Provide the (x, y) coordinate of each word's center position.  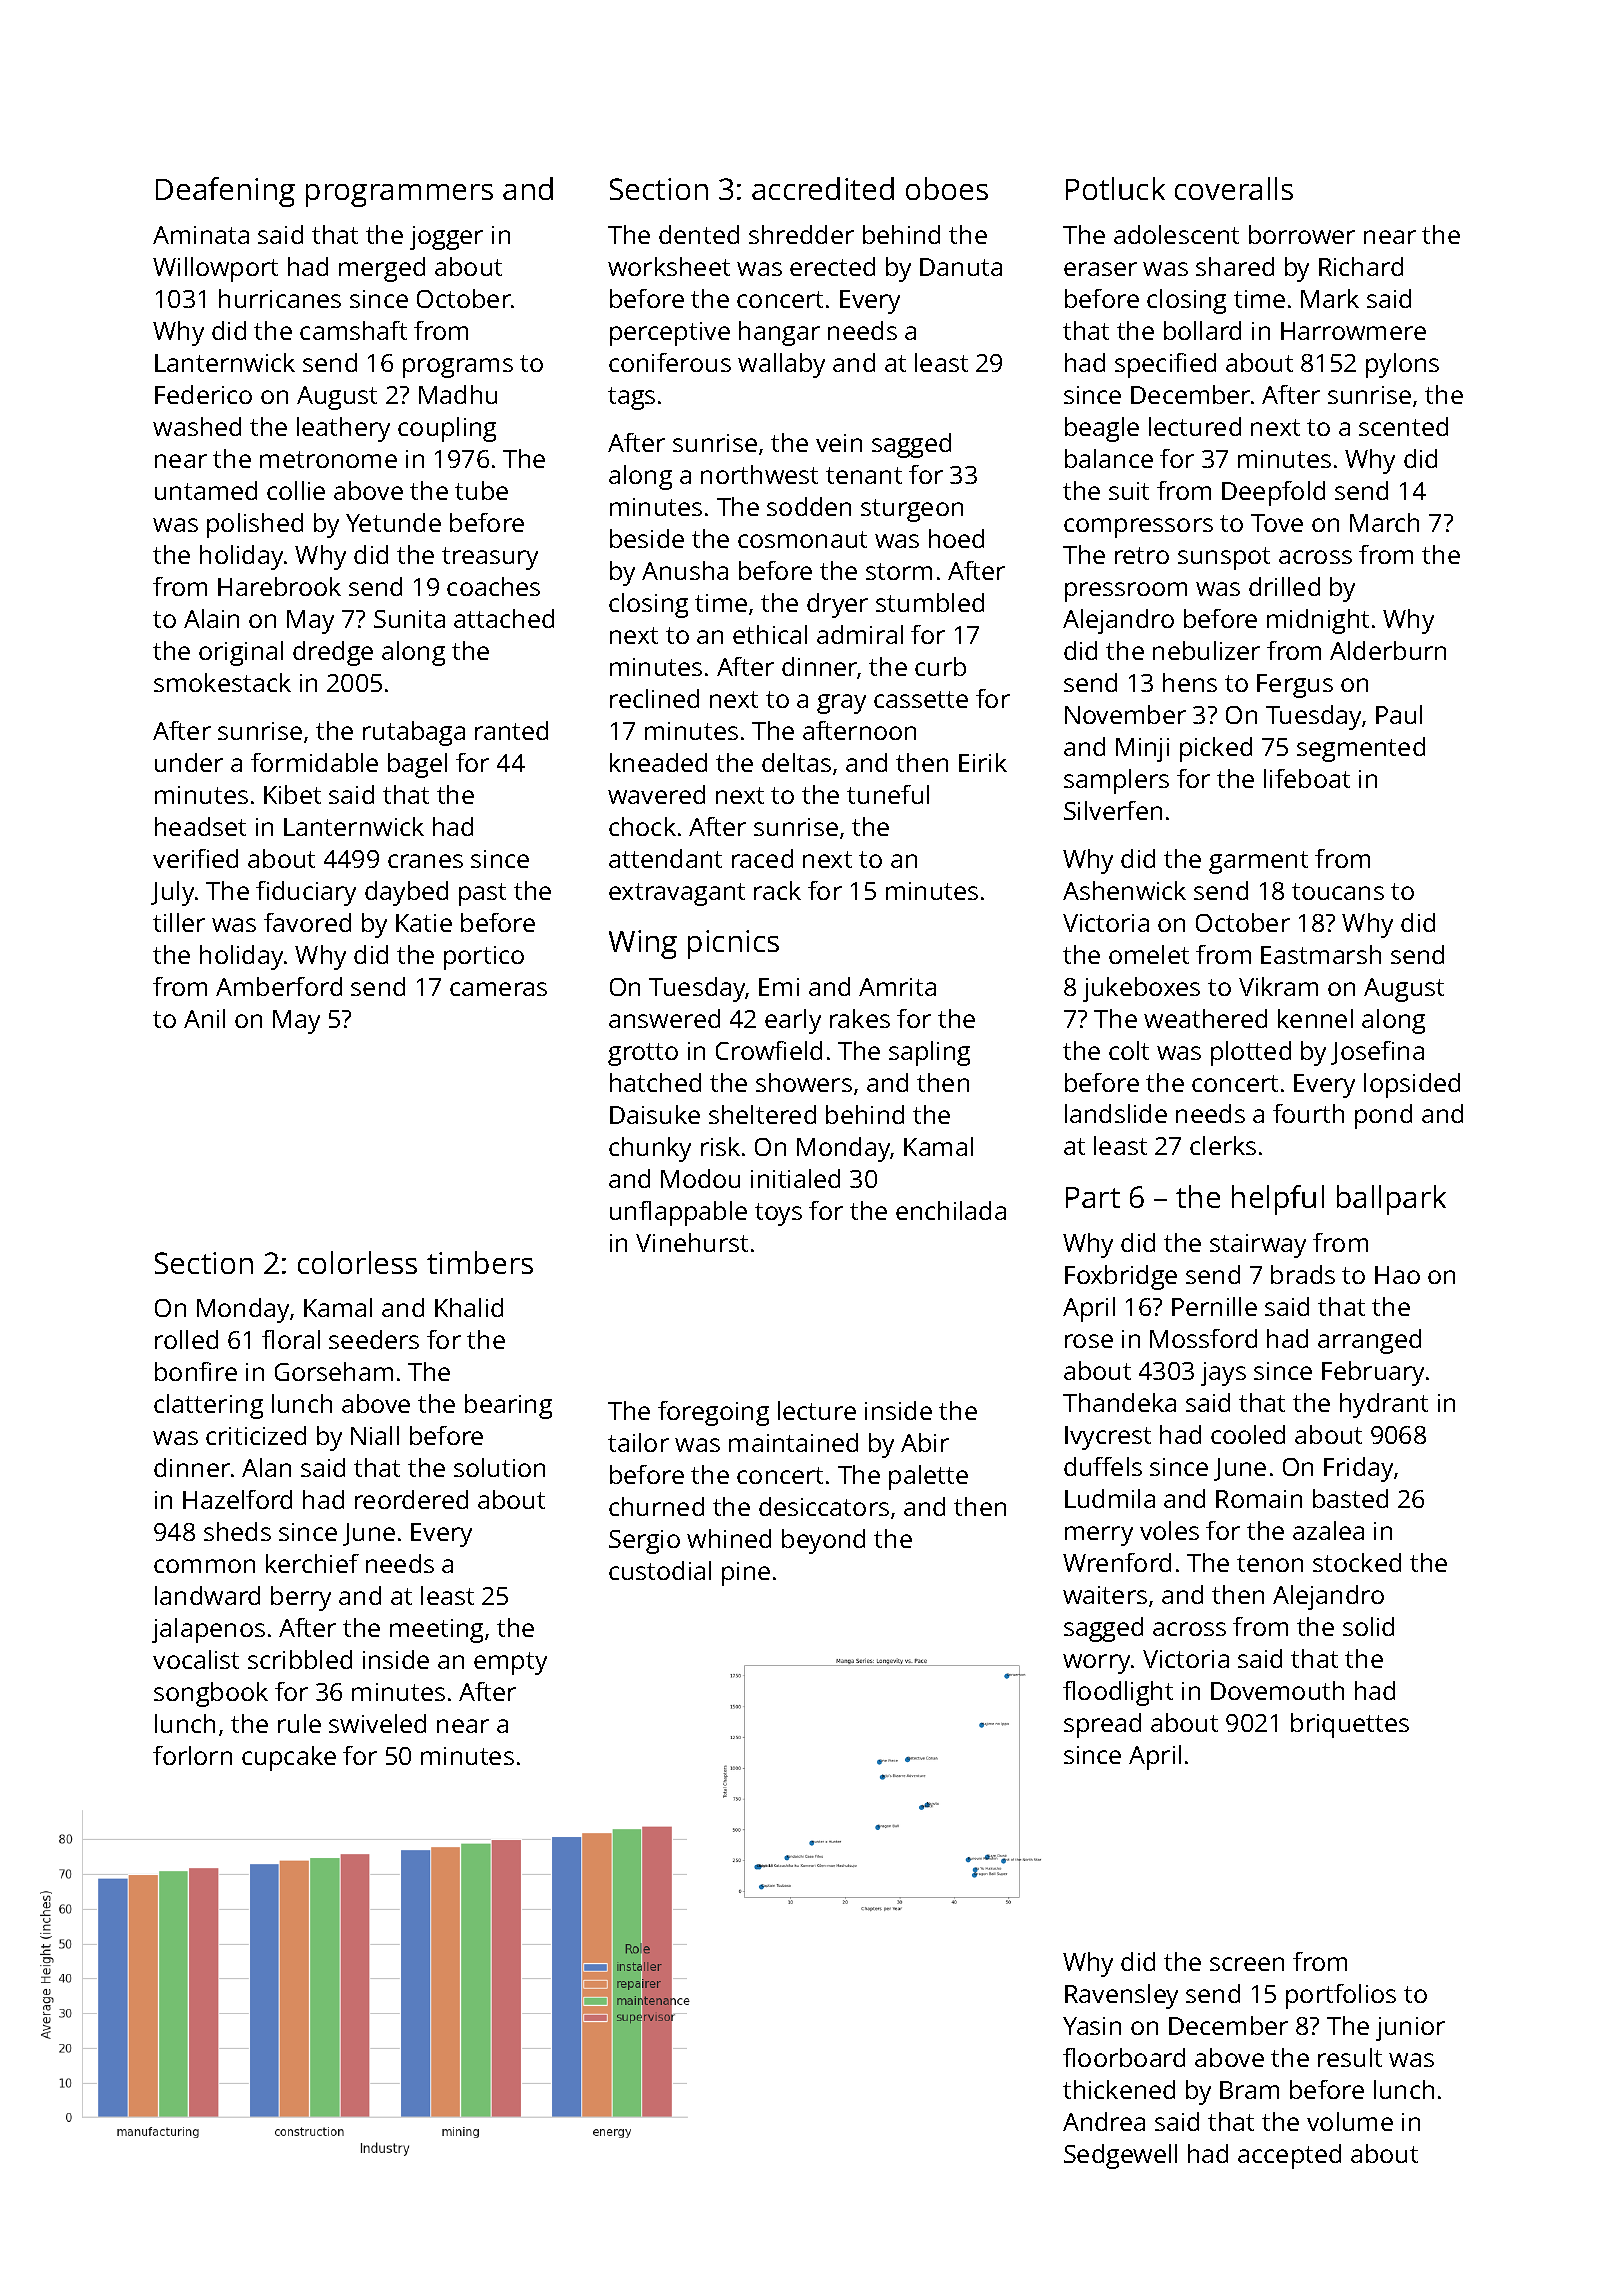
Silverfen (1113, 810)
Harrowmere (1353, 331)
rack (777, 890)
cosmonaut (802, 539)
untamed (206, 490)
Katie (424, 923)
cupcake (289, 1758)
